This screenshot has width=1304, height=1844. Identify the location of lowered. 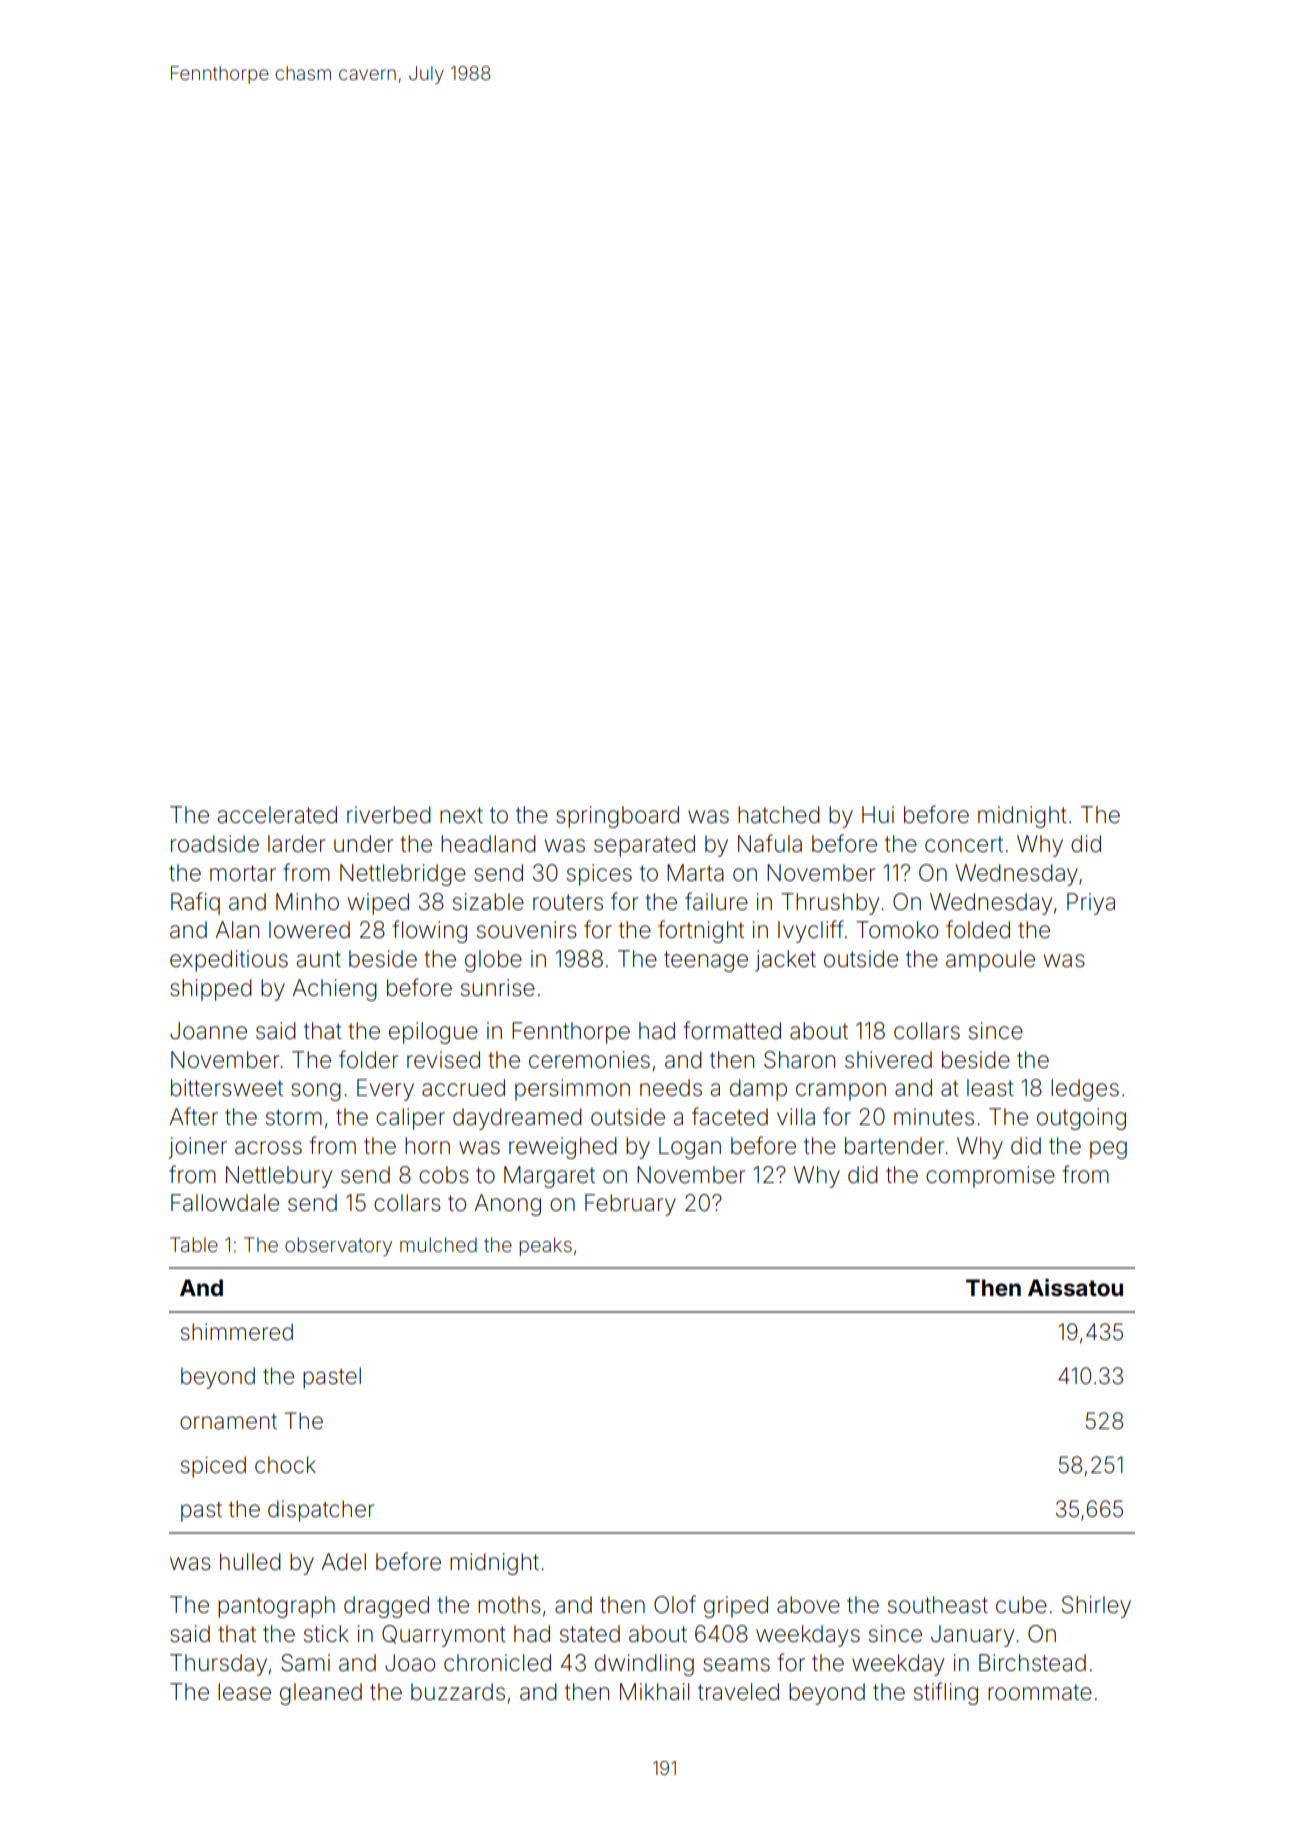
(309, 930).
